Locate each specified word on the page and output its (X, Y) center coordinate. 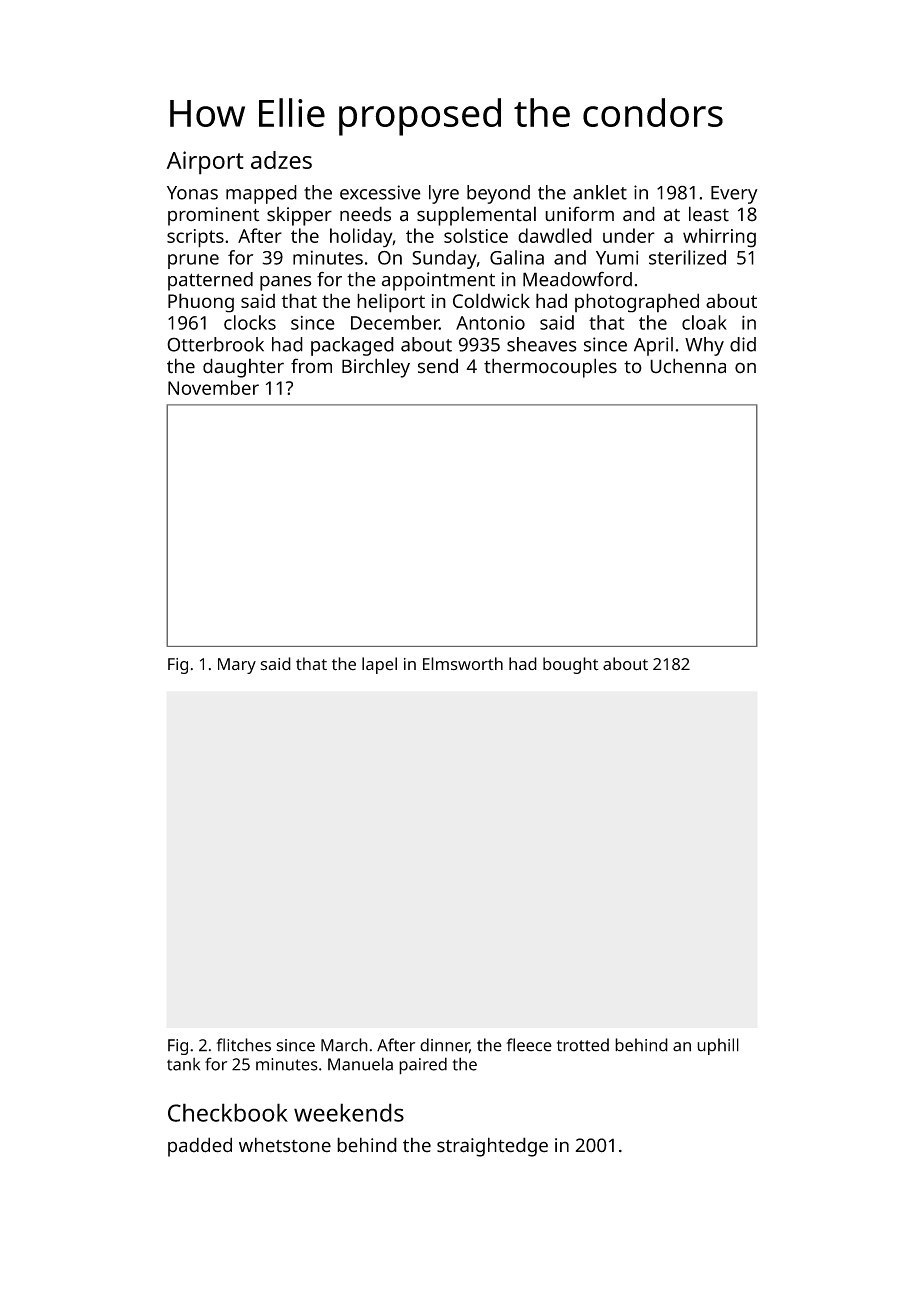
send (438, 366)
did (743, 344)
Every (734, 195)
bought (571, 665)
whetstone (285, 1145)
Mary (237, 666)
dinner (445, 1045)
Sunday (444, 259)
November (213, 387)
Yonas (192, 193)
